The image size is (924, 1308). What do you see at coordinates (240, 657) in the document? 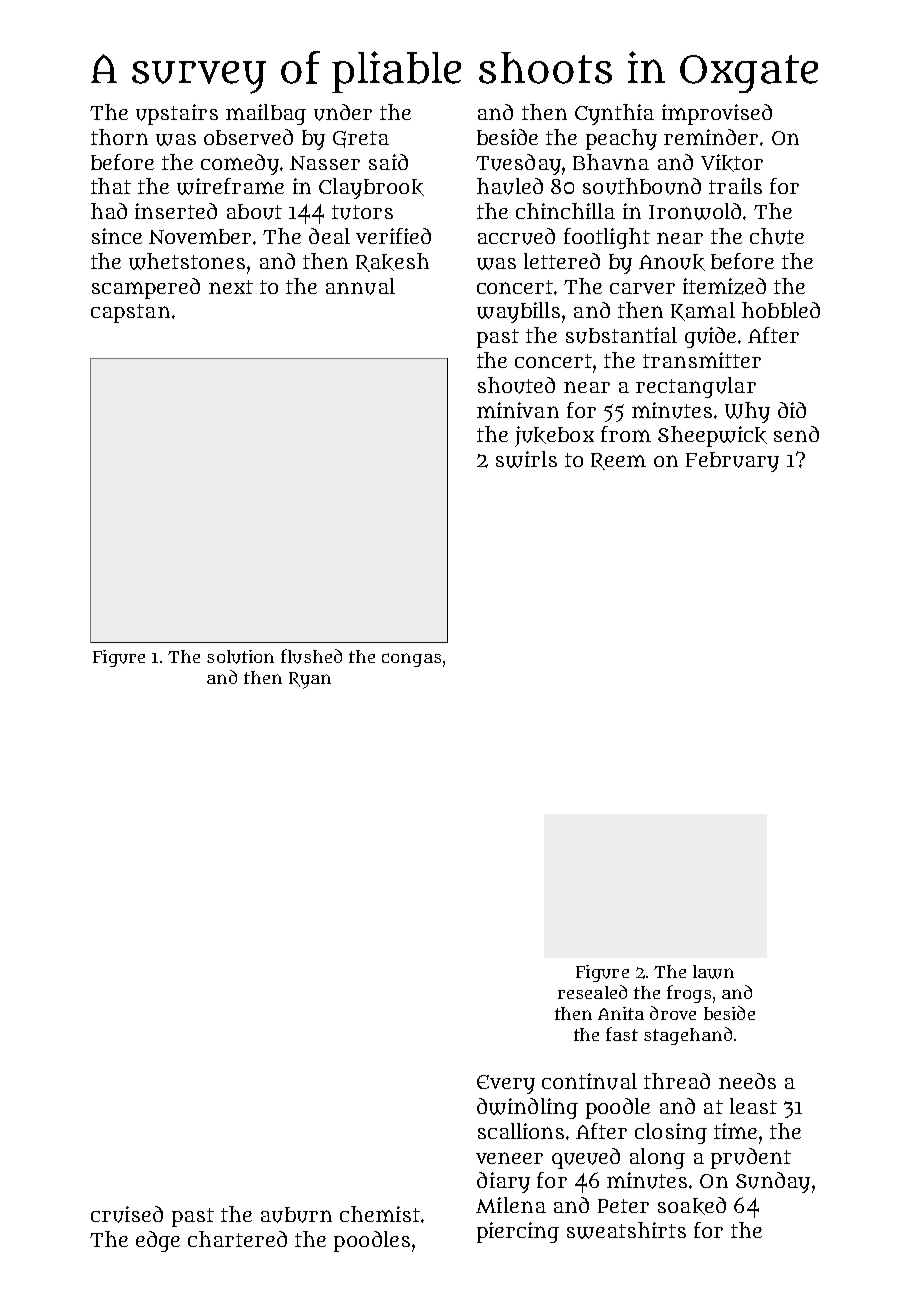
I see `solution` at bounding box center [240, 657].
